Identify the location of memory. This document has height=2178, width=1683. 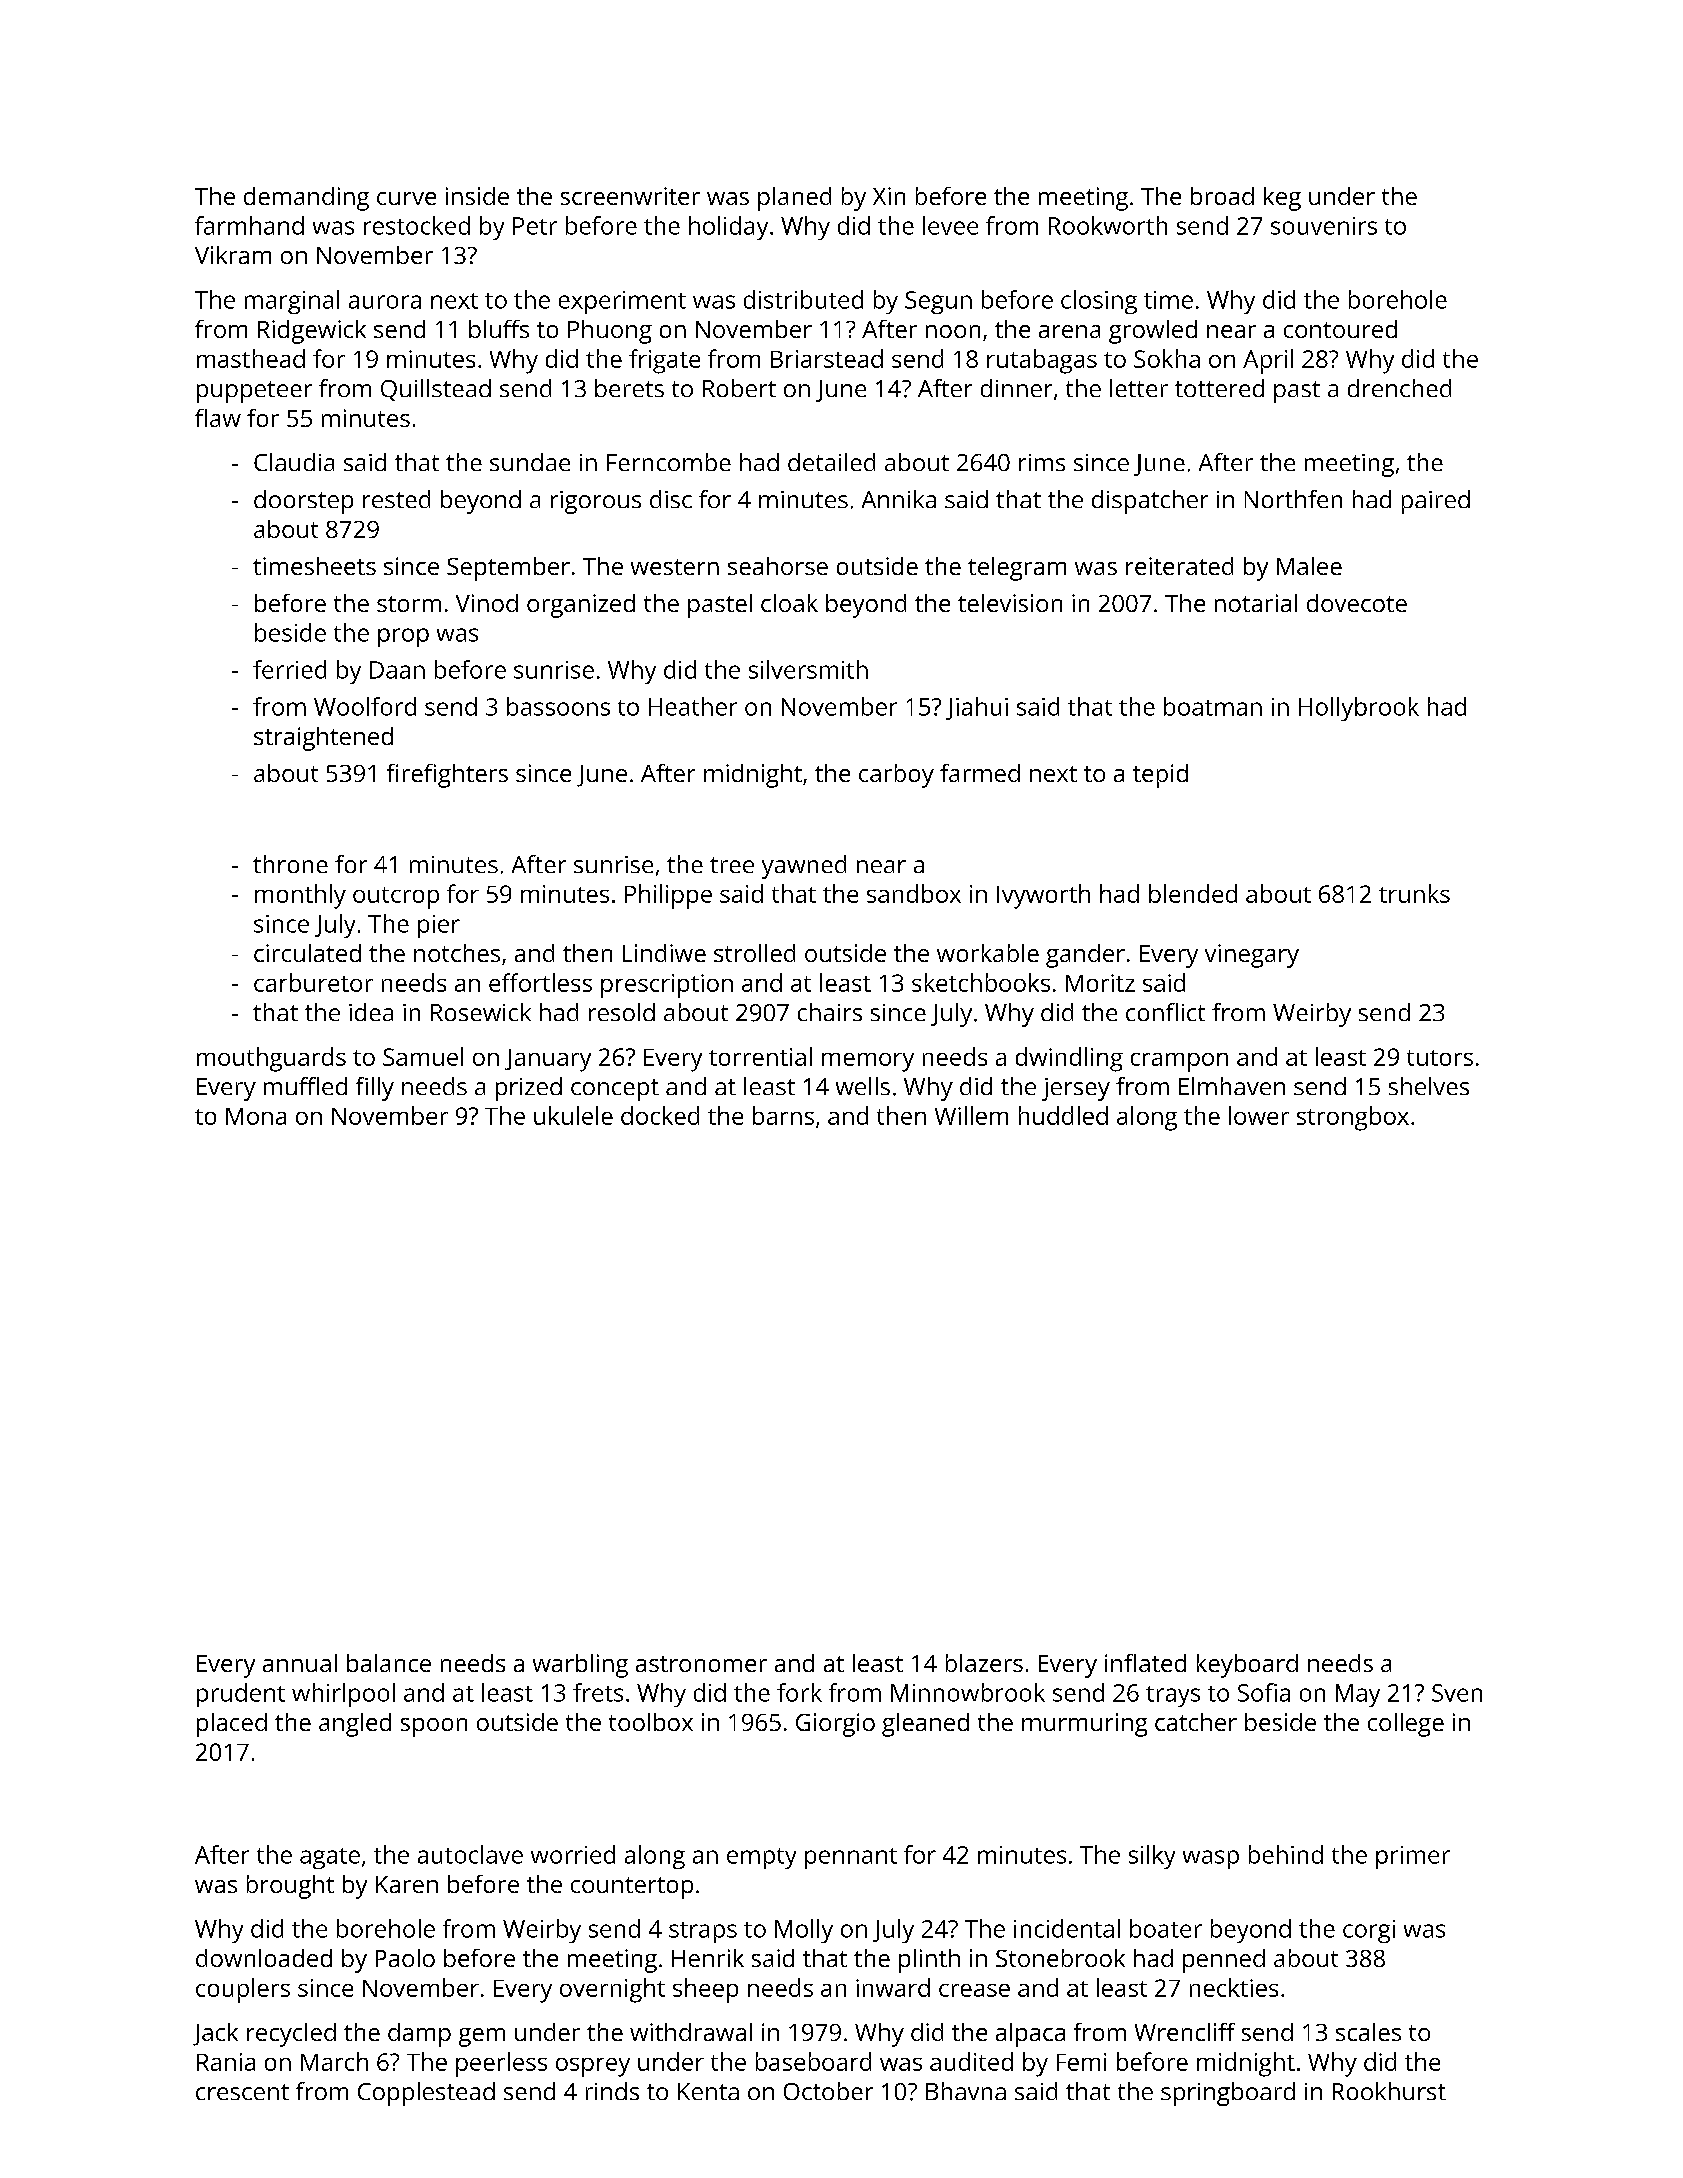
(868, 1062).
